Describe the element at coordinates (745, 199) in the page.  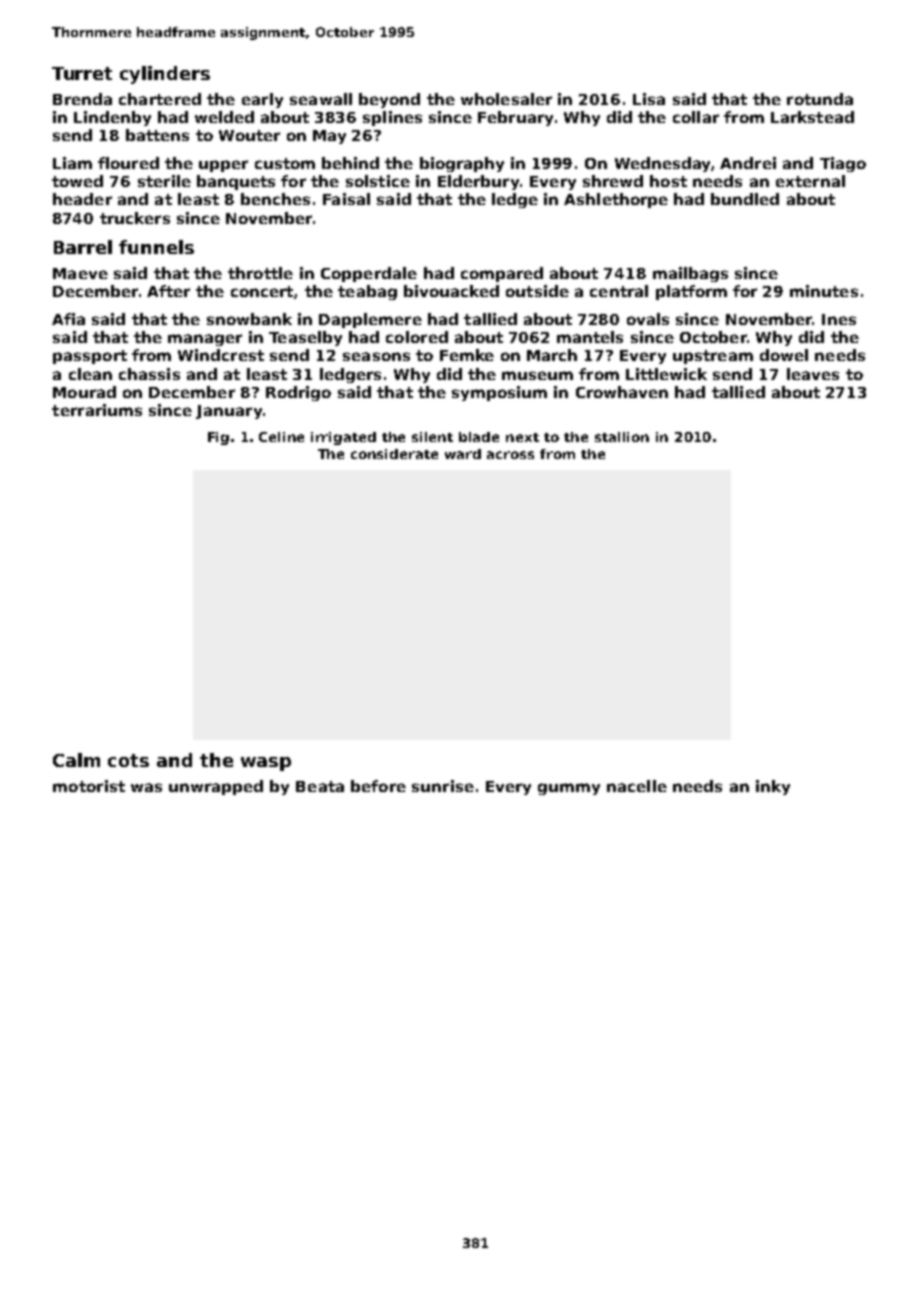
I see `bundled` at that location.
